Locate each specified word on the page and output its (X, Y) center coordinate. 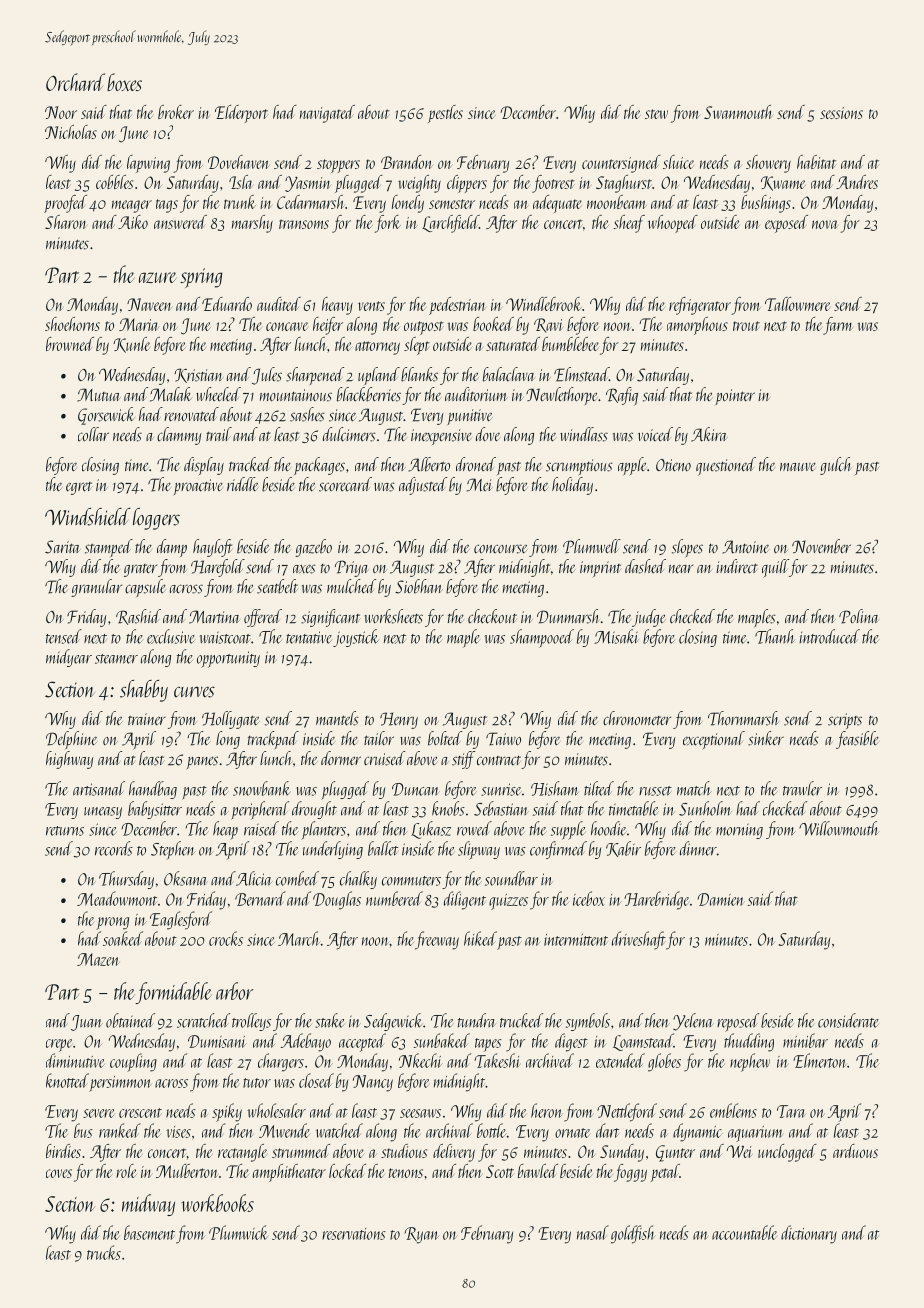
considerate (848, 1020)
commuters (411, 881)
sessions (841, 113)
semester (452, 204)
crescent (140, 1113)
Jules (267, 376)
